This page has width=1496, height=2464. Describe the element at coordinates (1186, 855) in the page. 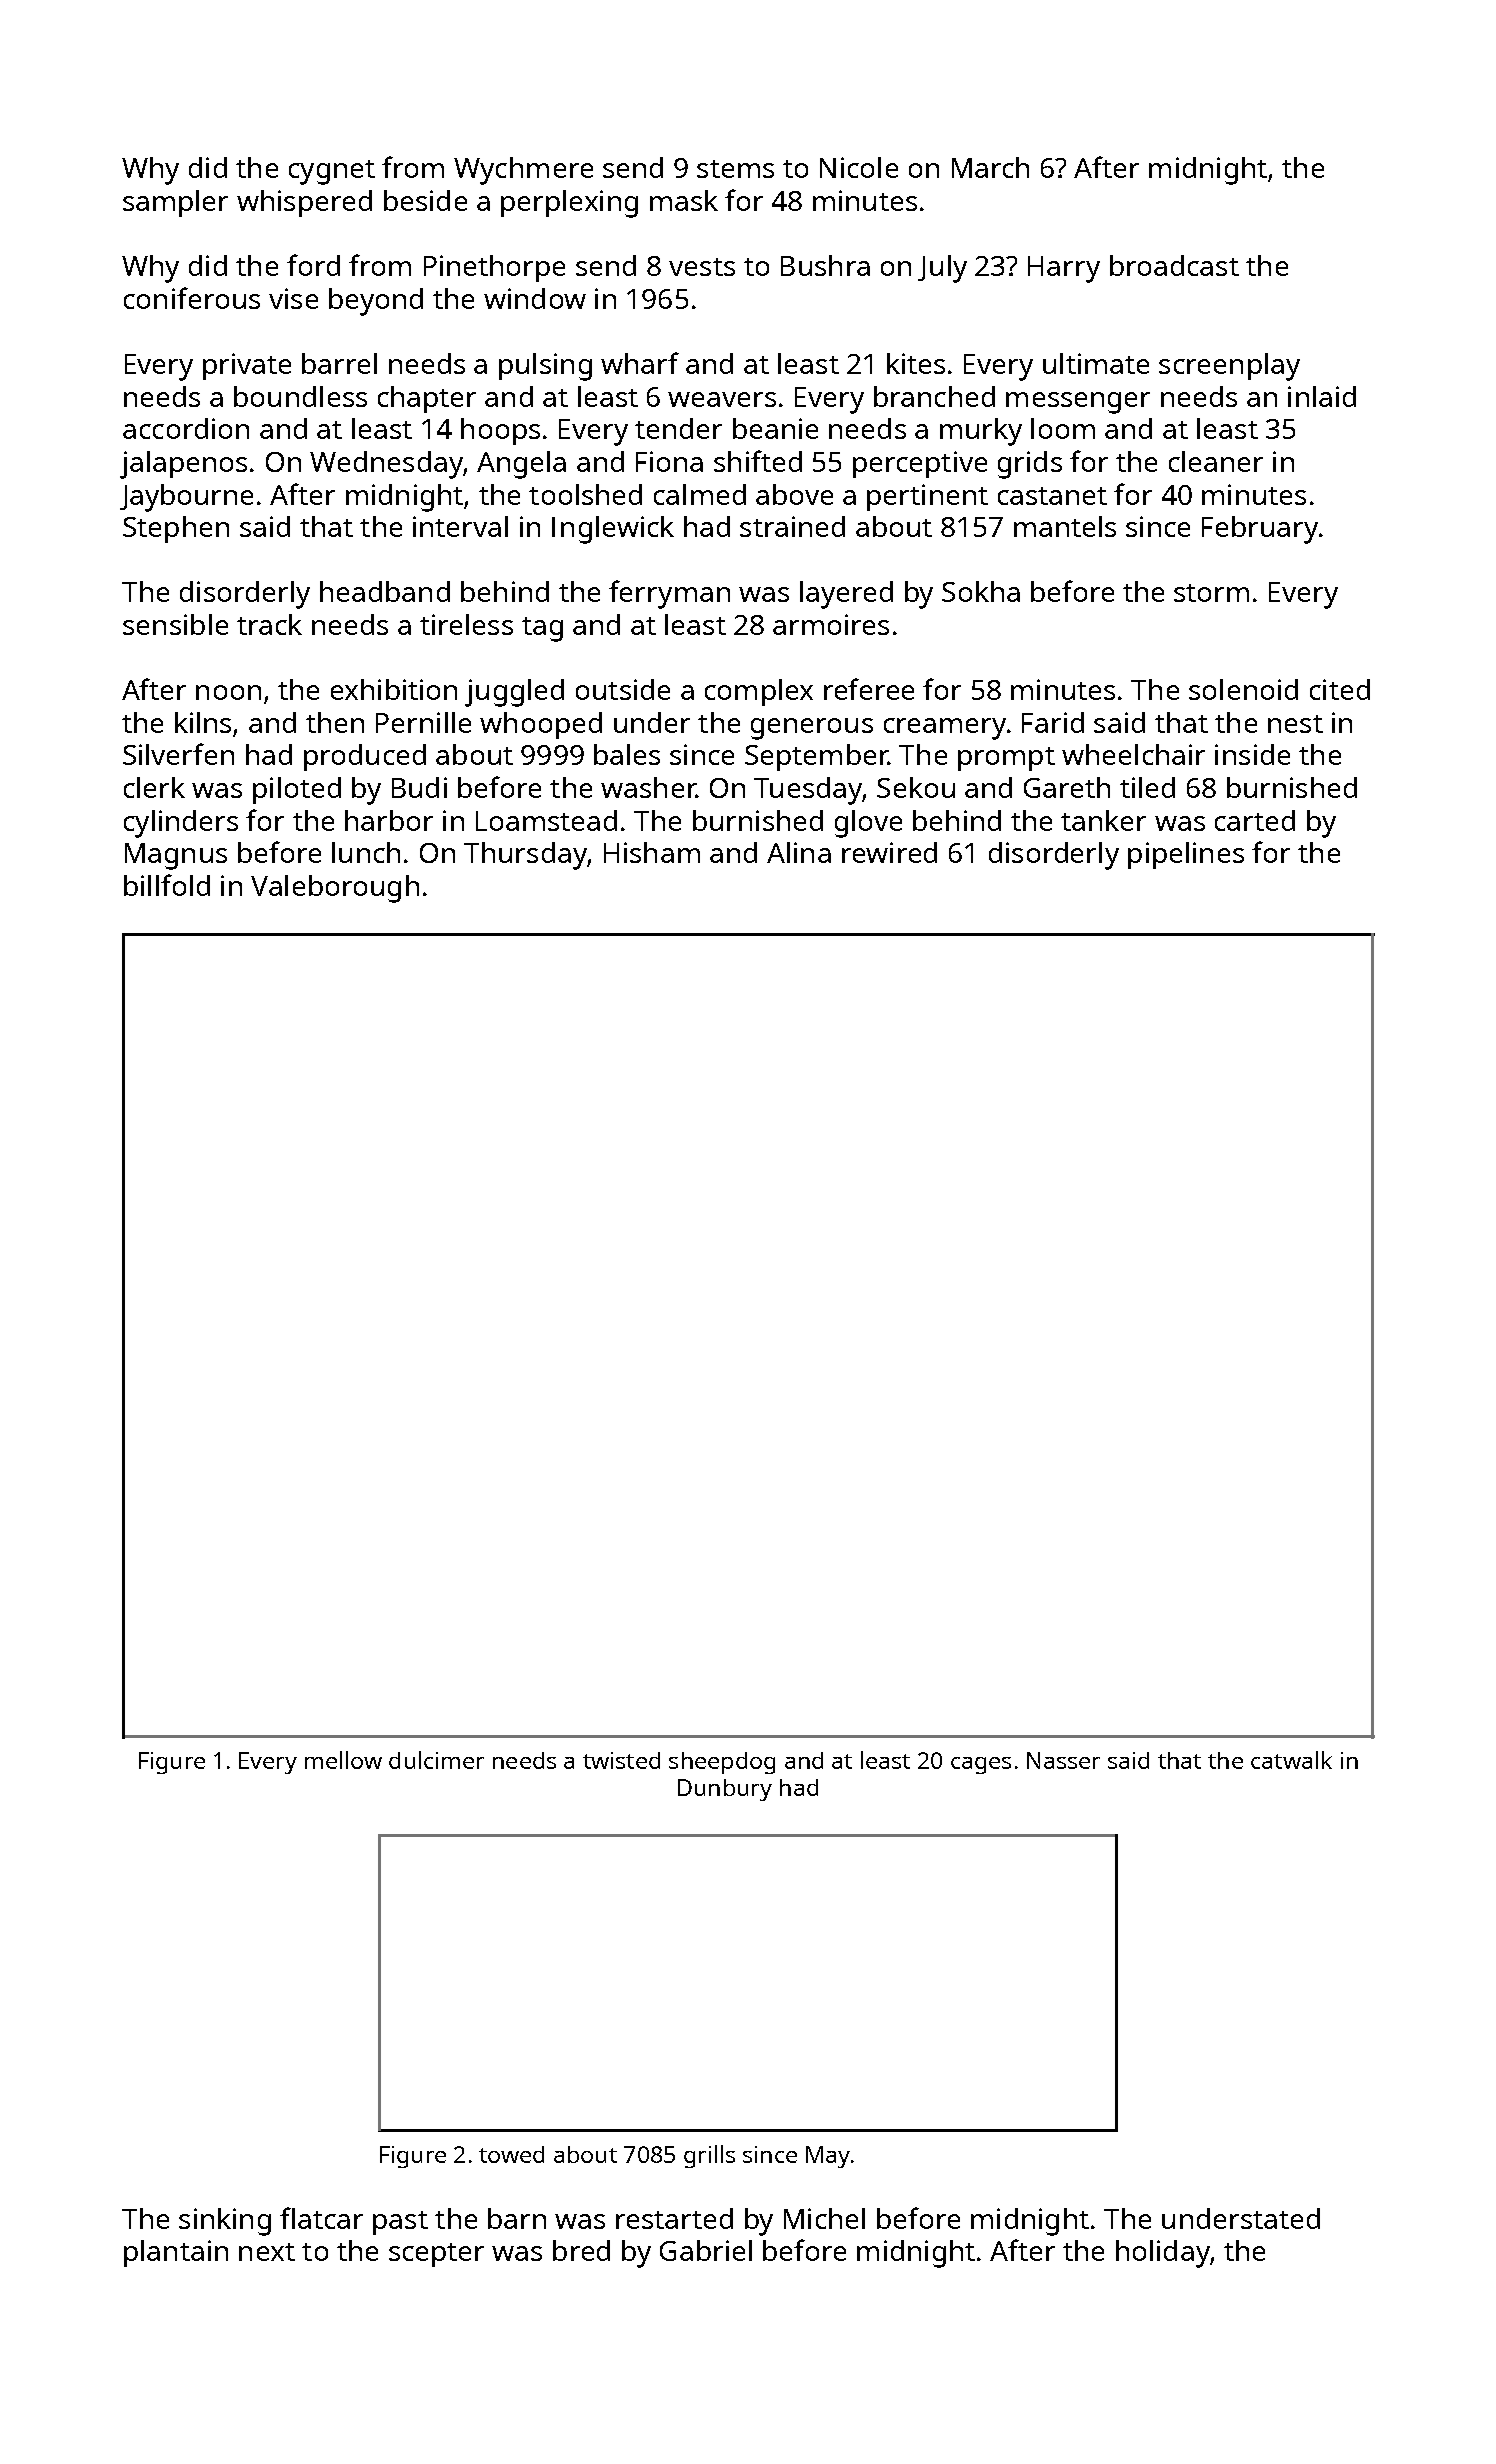

I see `pipelines` at that location.
